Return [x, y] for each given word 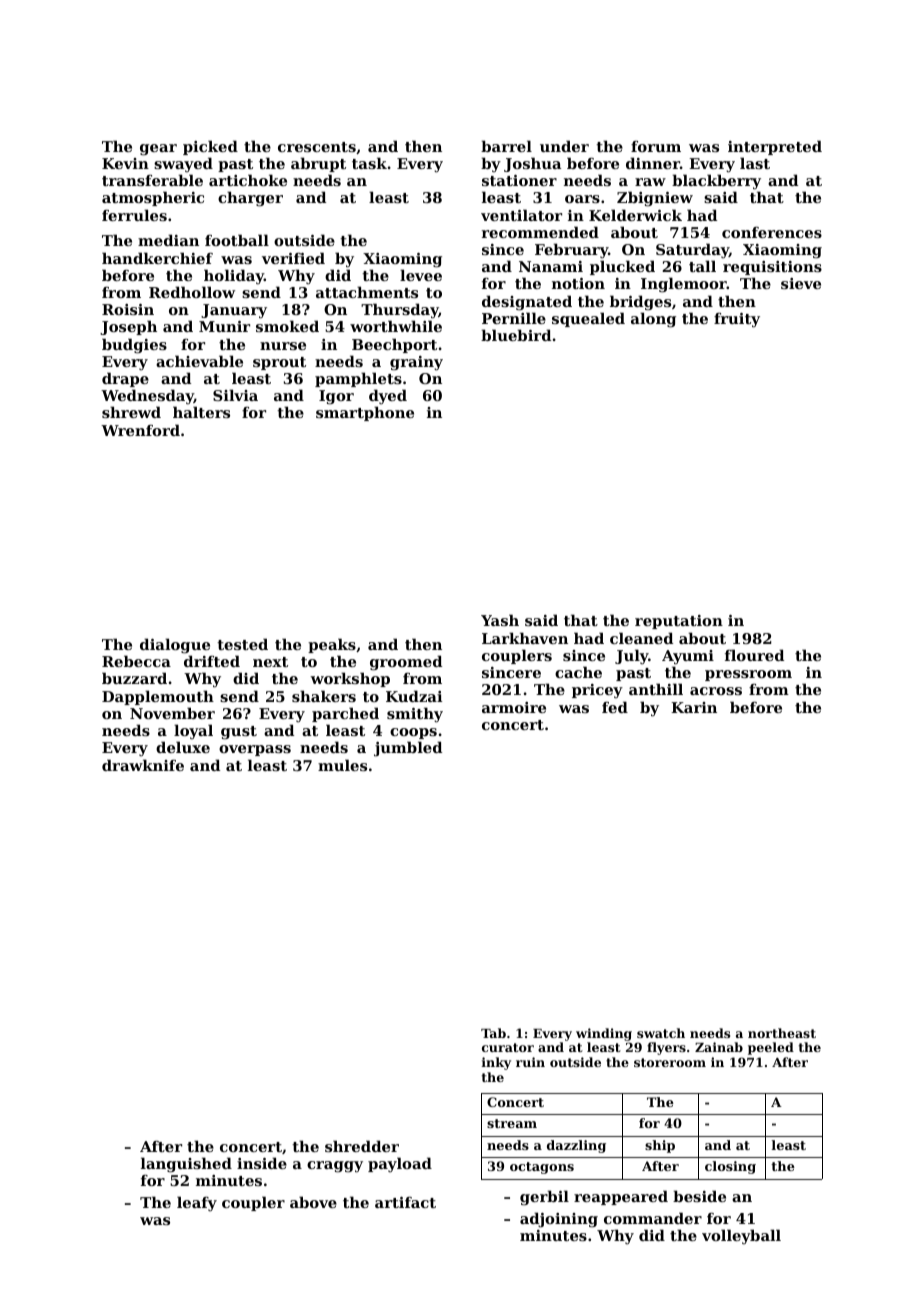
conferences [772, 232]
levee [421, 275]
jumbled [408, 749]
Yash [500, 620]
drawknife [143, 765]
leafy [197, 1204]
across [716, 691]
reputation [679, 622]
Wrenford [140, 430]
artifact [405, 1202]
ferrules [134, 215]
